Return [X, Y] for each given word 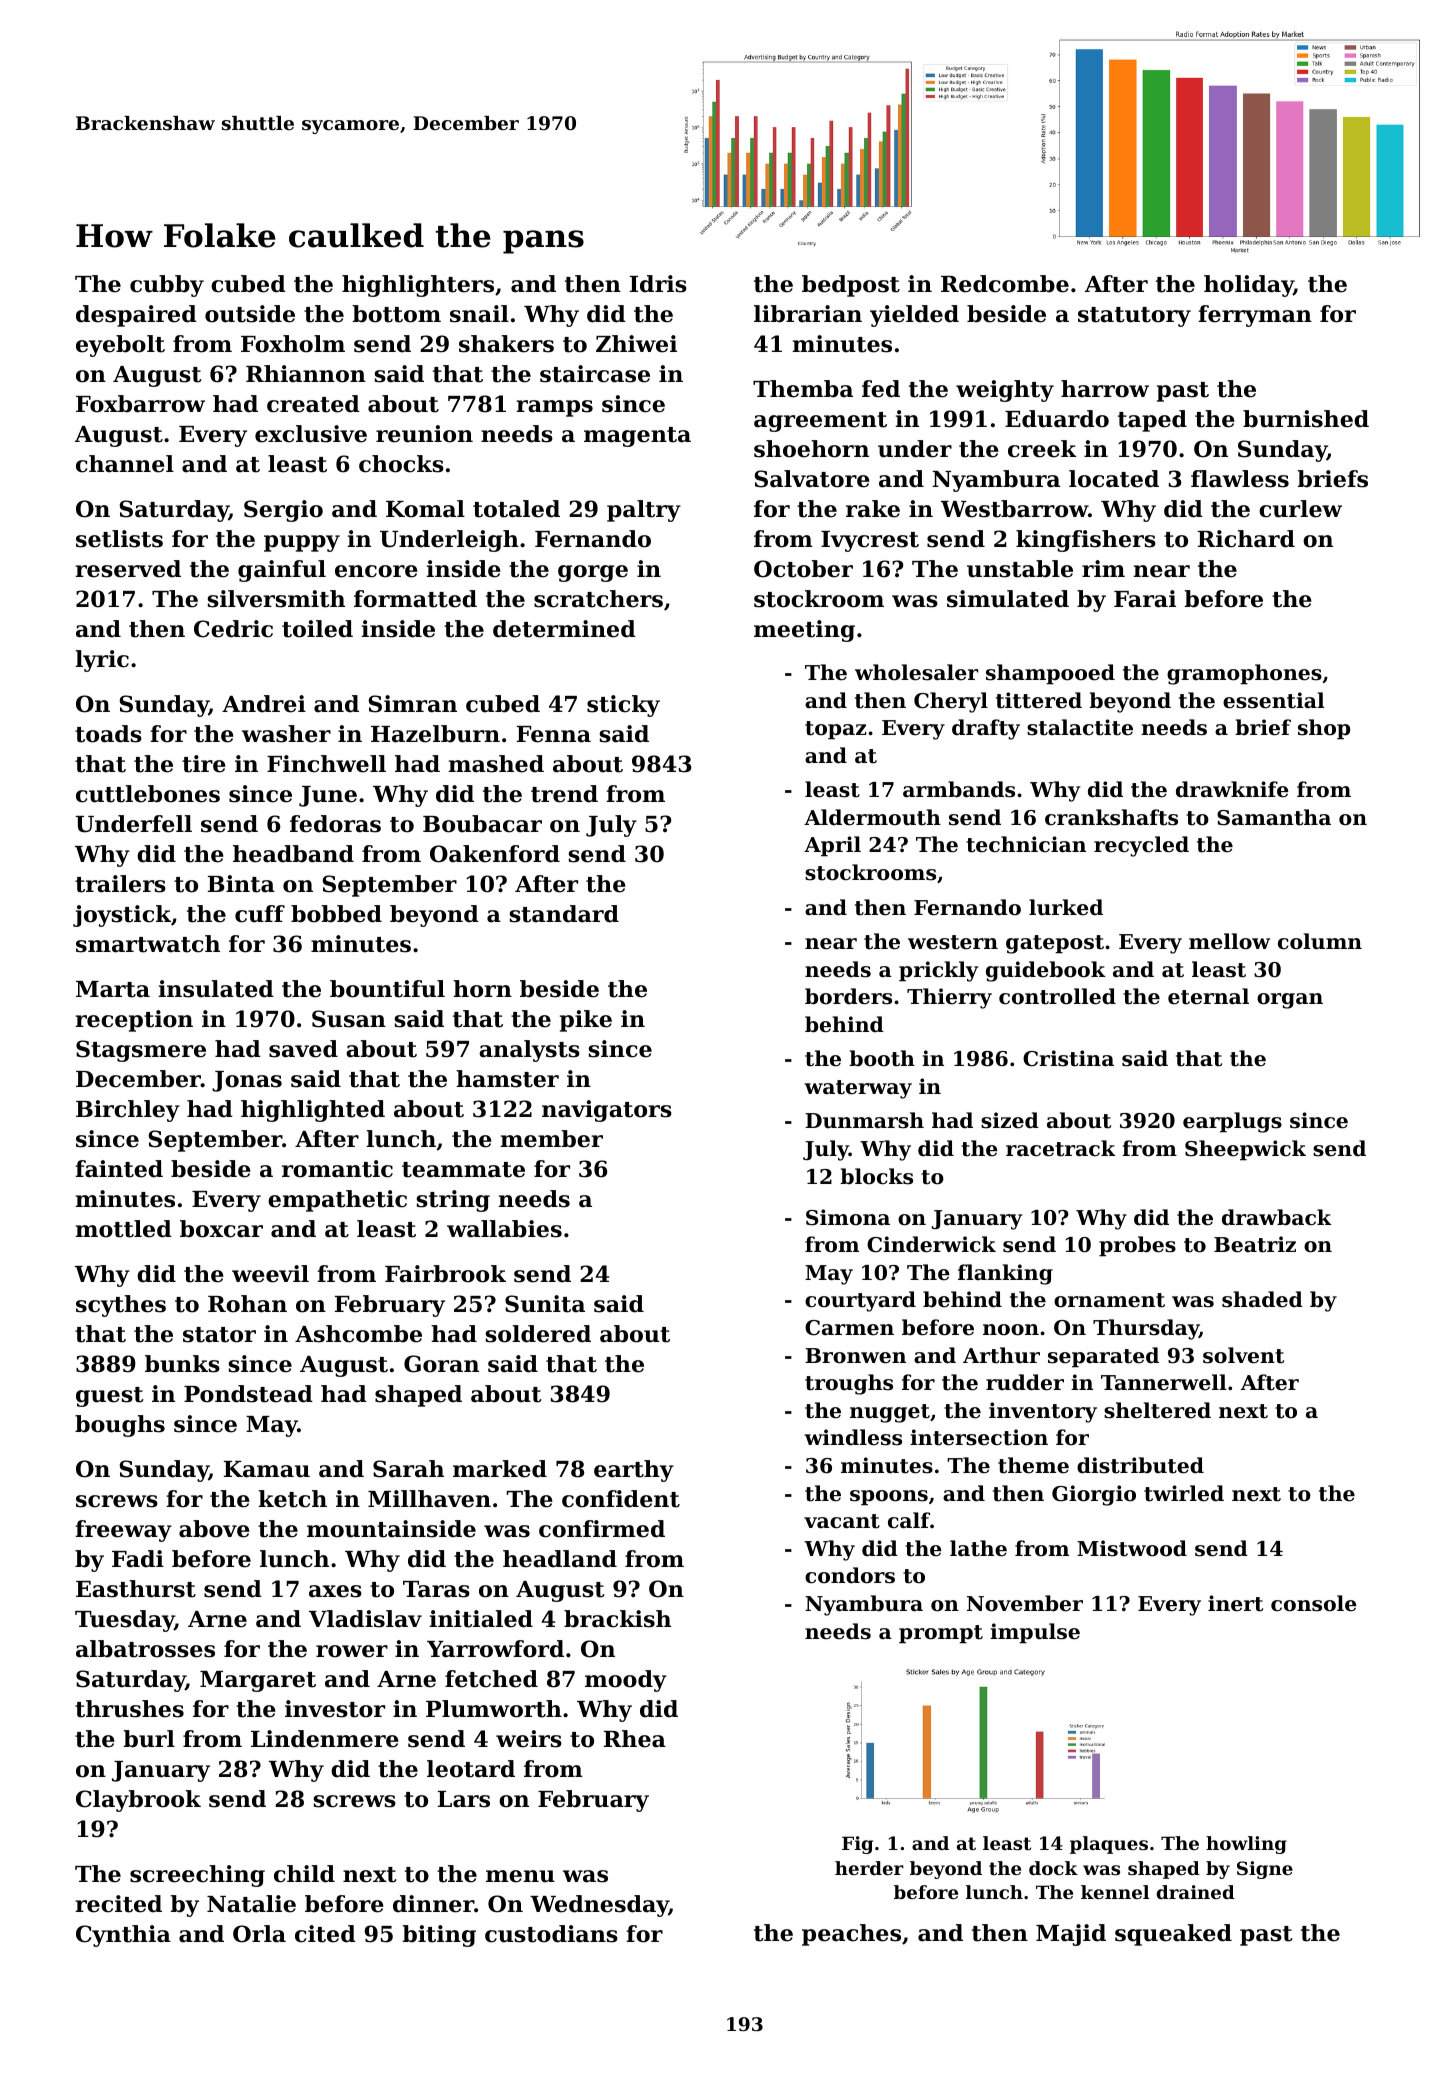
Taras [436, 1589]
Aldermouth [872, 817]
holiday [1249, 286]
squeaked [1173, 1935]
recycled [1141, 846]
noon [1011, 1330]
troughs [849, 1384]
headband [293, 854]
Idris [658, 284]
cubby [167, 286]
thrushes [129, 1709]
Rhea [635, 1739]
